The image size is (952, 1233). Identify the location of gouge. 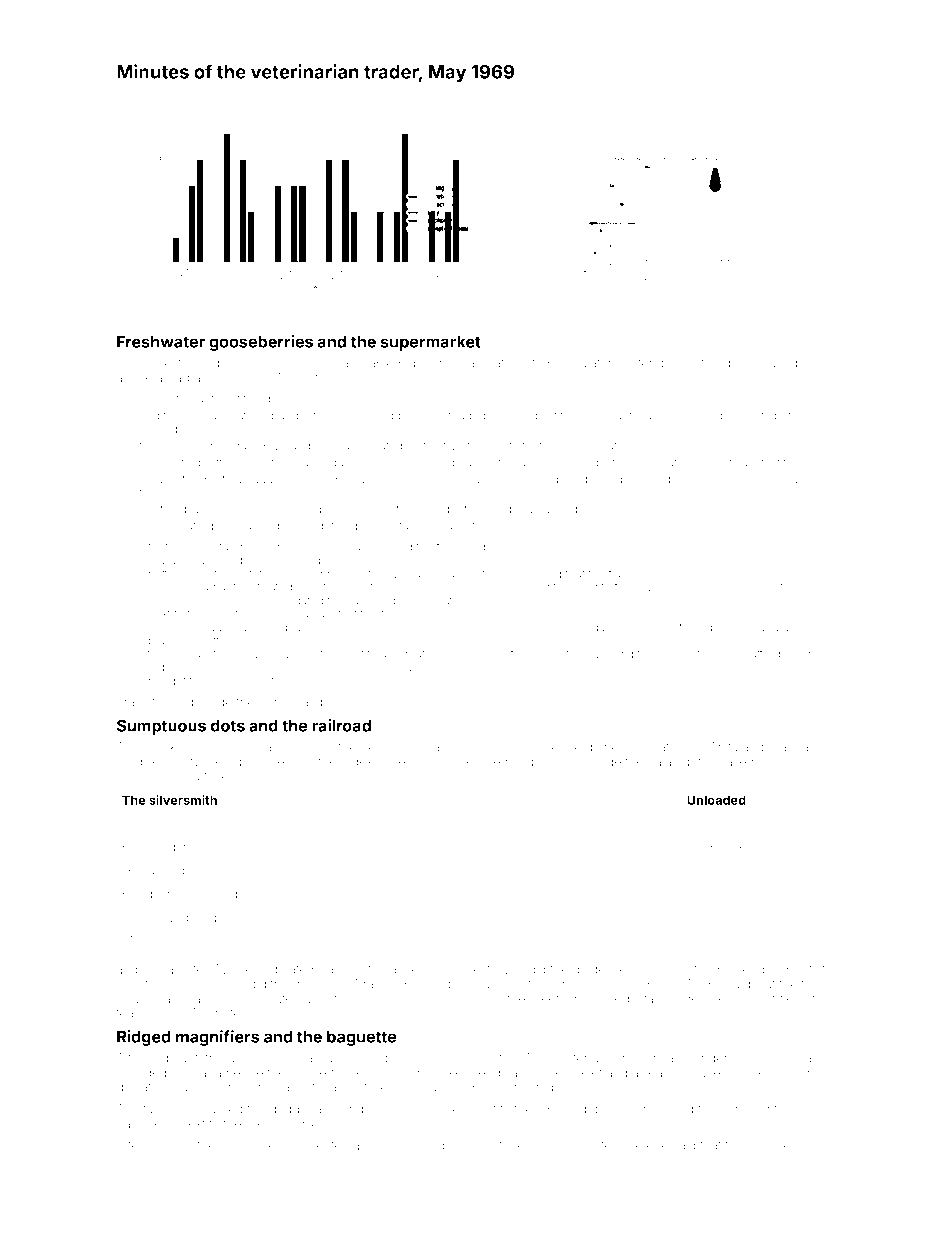
(423, 669).
